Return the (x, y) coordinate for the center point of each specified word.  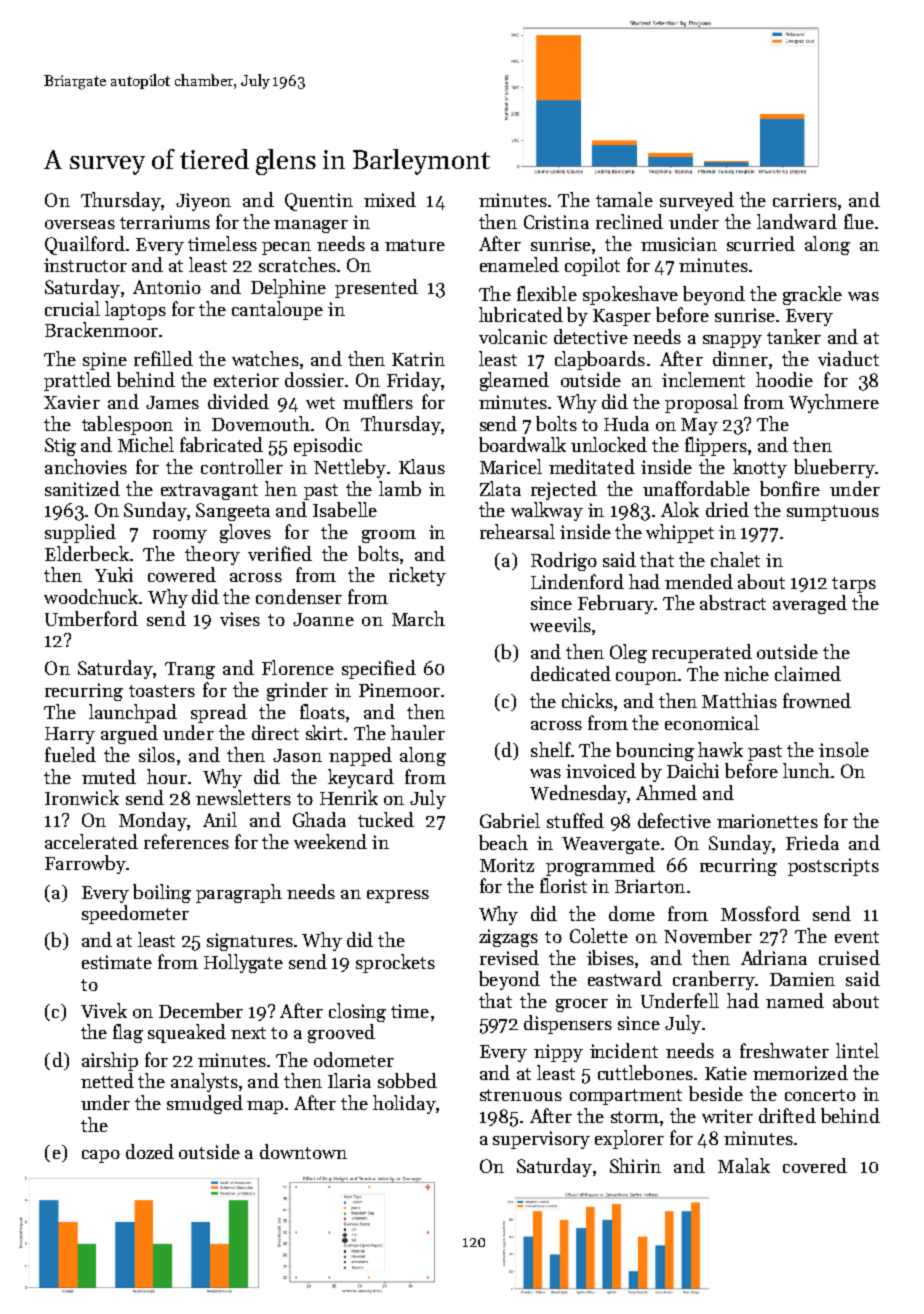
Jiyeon (203, 202)
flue (859, 221)
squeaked (187, 1033)
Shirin (635, 1165)
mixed (390, 199)
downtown (303, 1151)
